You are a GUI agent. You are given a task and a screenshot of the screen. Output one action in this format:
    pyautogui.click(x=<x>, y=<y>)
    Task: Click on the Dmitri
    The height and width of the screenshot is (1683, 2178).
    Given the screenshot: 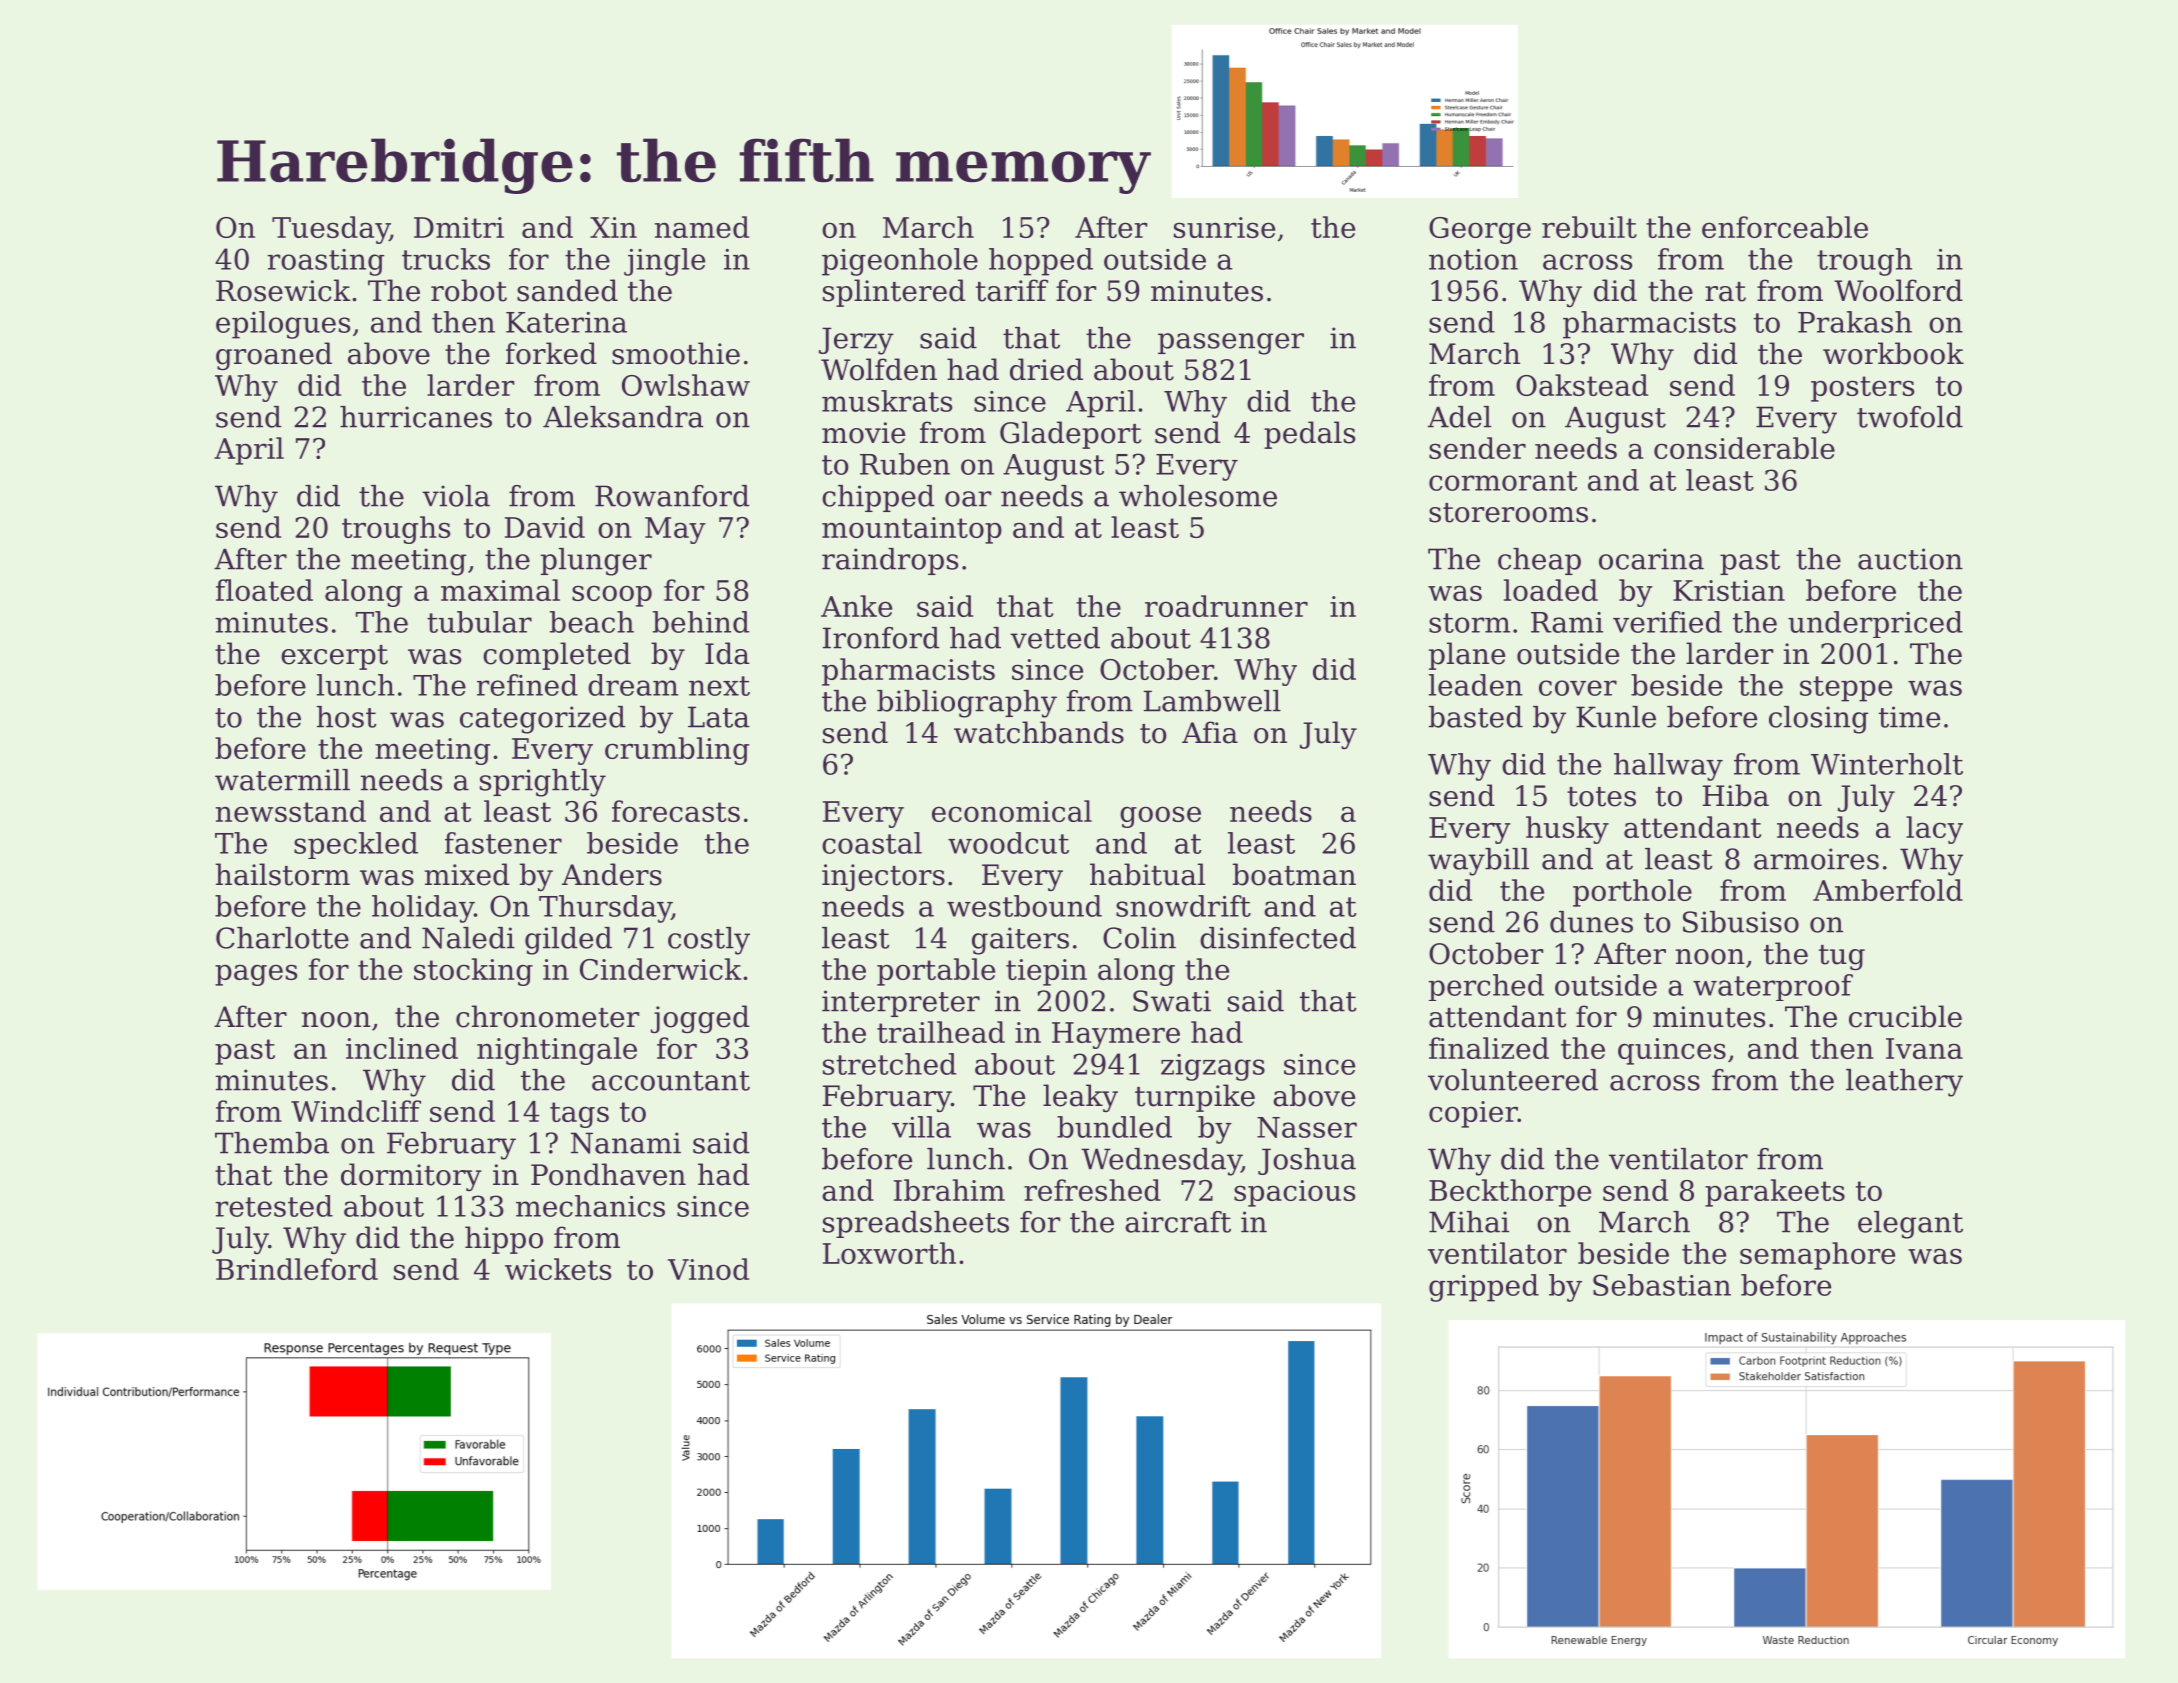 What is the action you would take?
    pyautogui.click(x=459, y=227)
